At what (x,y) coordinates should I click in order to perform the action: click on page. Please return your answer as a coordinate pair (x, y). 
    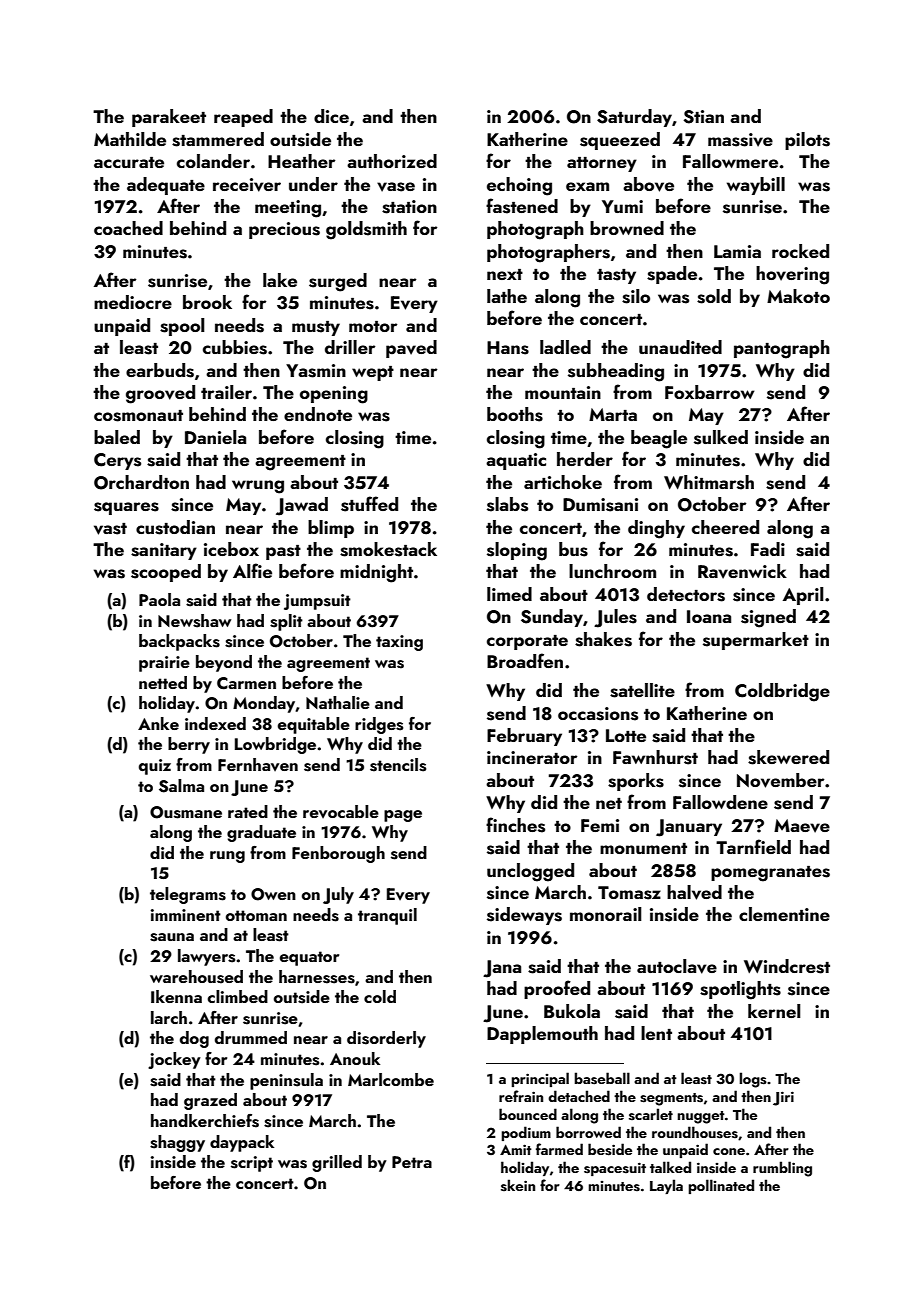
    Looking at the image, I should click on (403, 816).
